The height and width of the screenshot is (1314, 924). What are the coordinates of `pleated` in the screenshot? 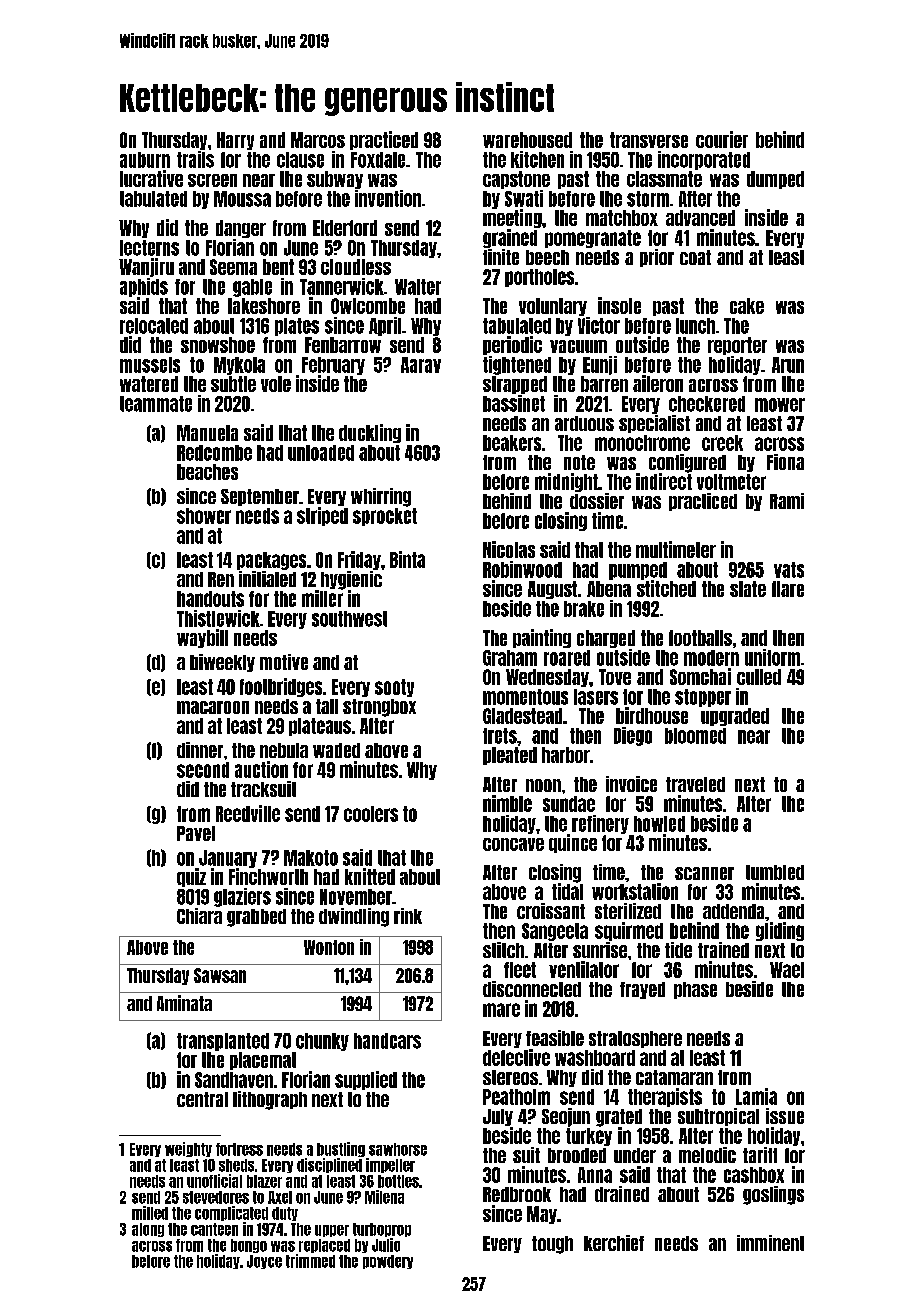 It's located at (510, 756).
